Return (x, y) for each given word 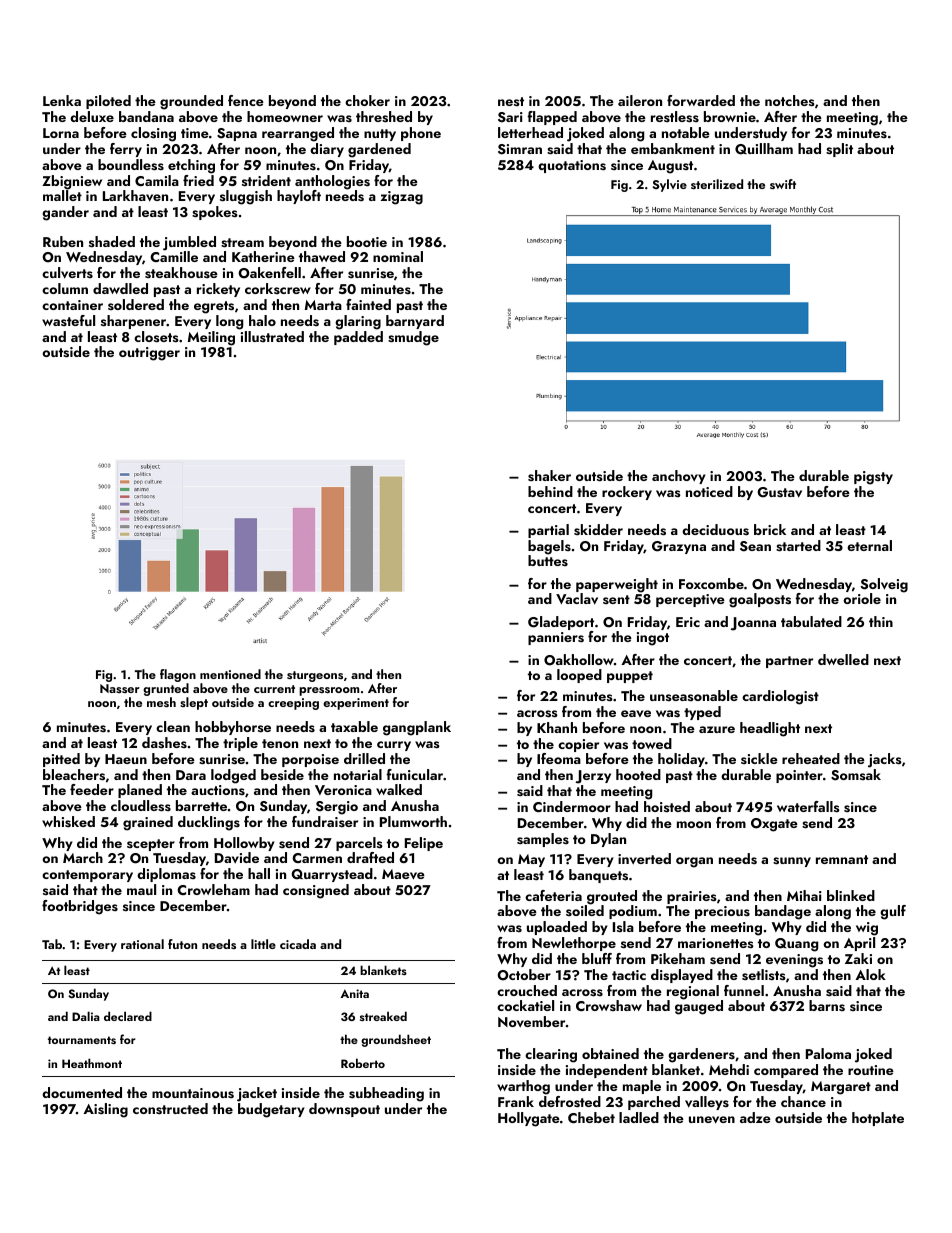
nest (511, 101)
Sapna (237, 134)
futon (182, 944)
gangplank (417, 728)
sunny (792, 862)
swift (783, 184)
